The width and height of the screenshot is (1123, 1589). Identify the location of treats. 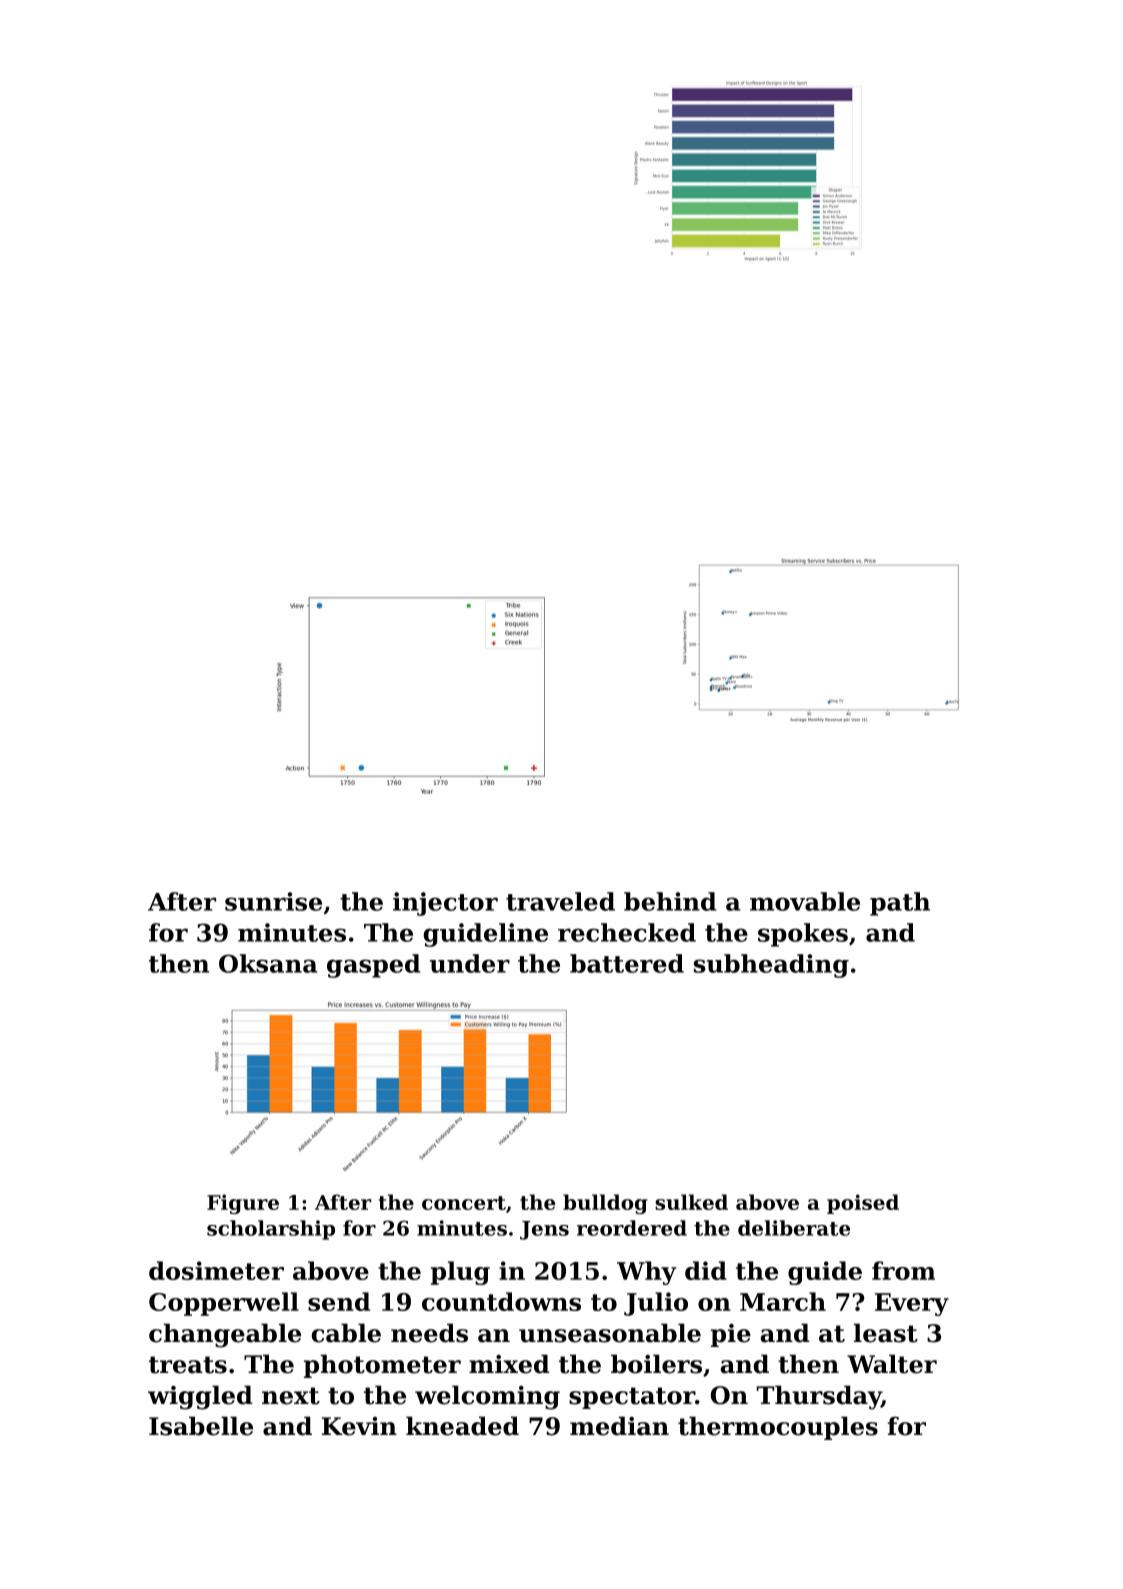
(188, 1365).
